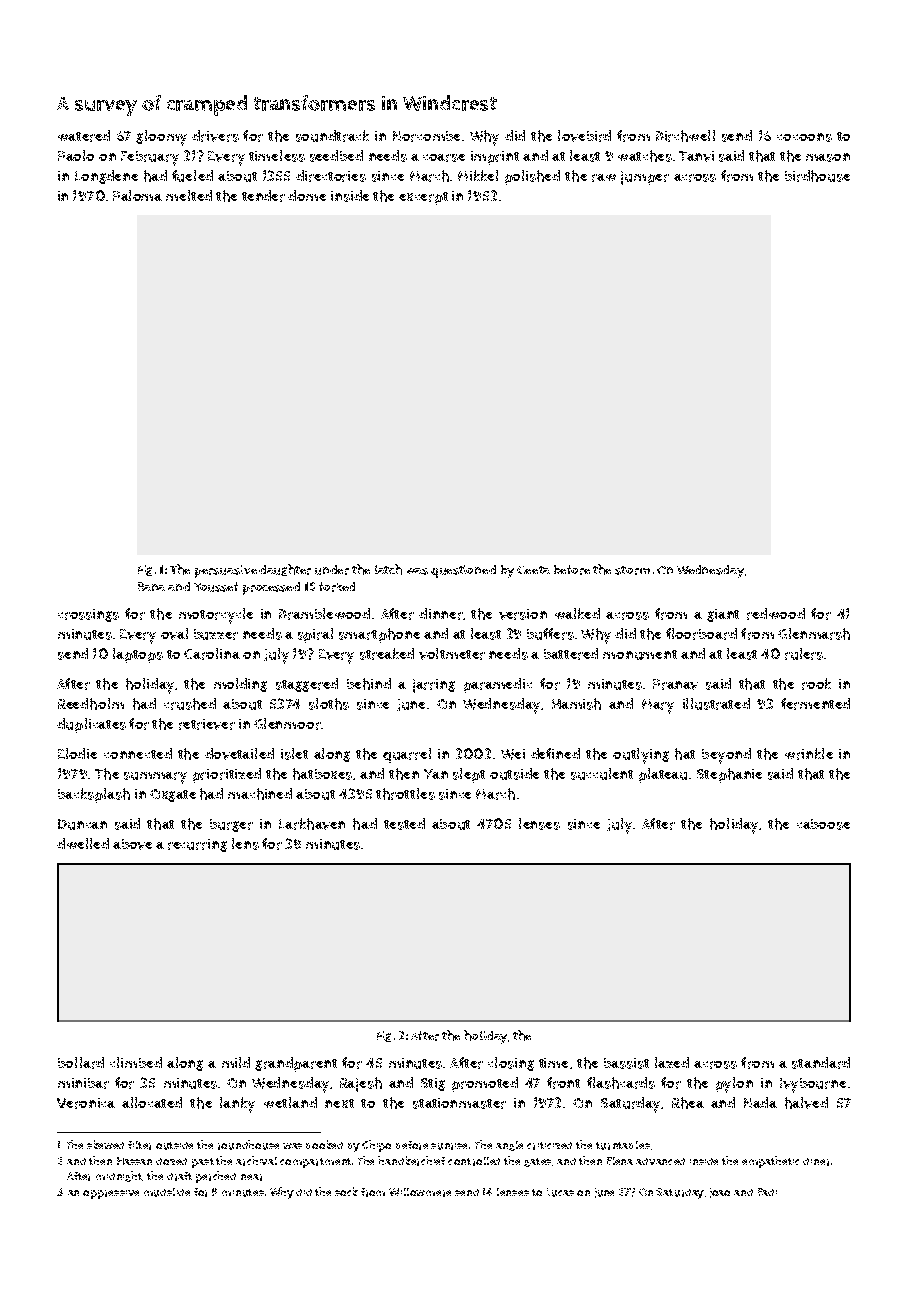 The width and height of the page is (908, 1316). I want to click on Reedholm, so click(91, 704).
